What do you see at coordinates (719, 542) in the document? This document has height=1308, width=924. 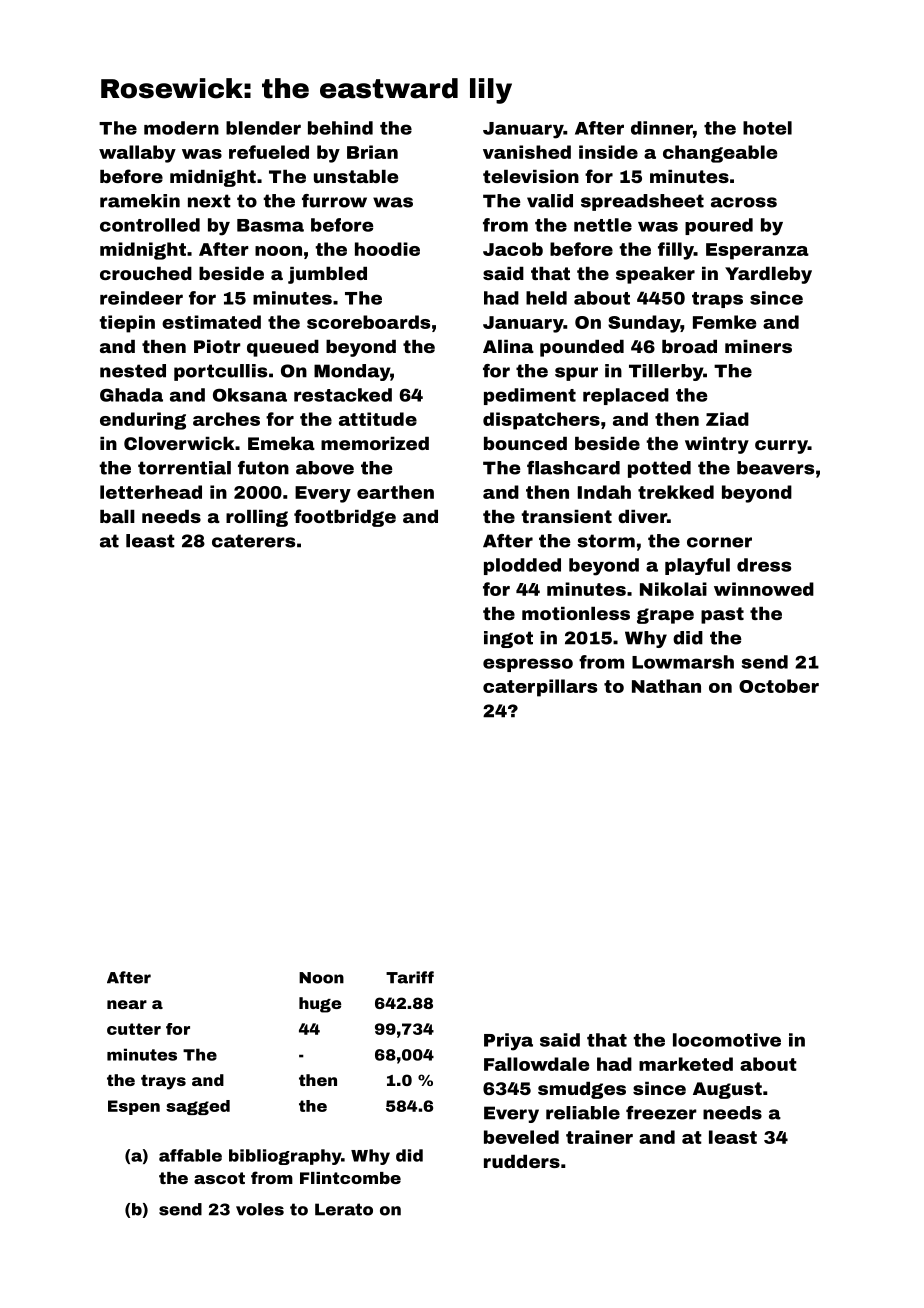 I see `corner` at bounding box center [719, 542].
